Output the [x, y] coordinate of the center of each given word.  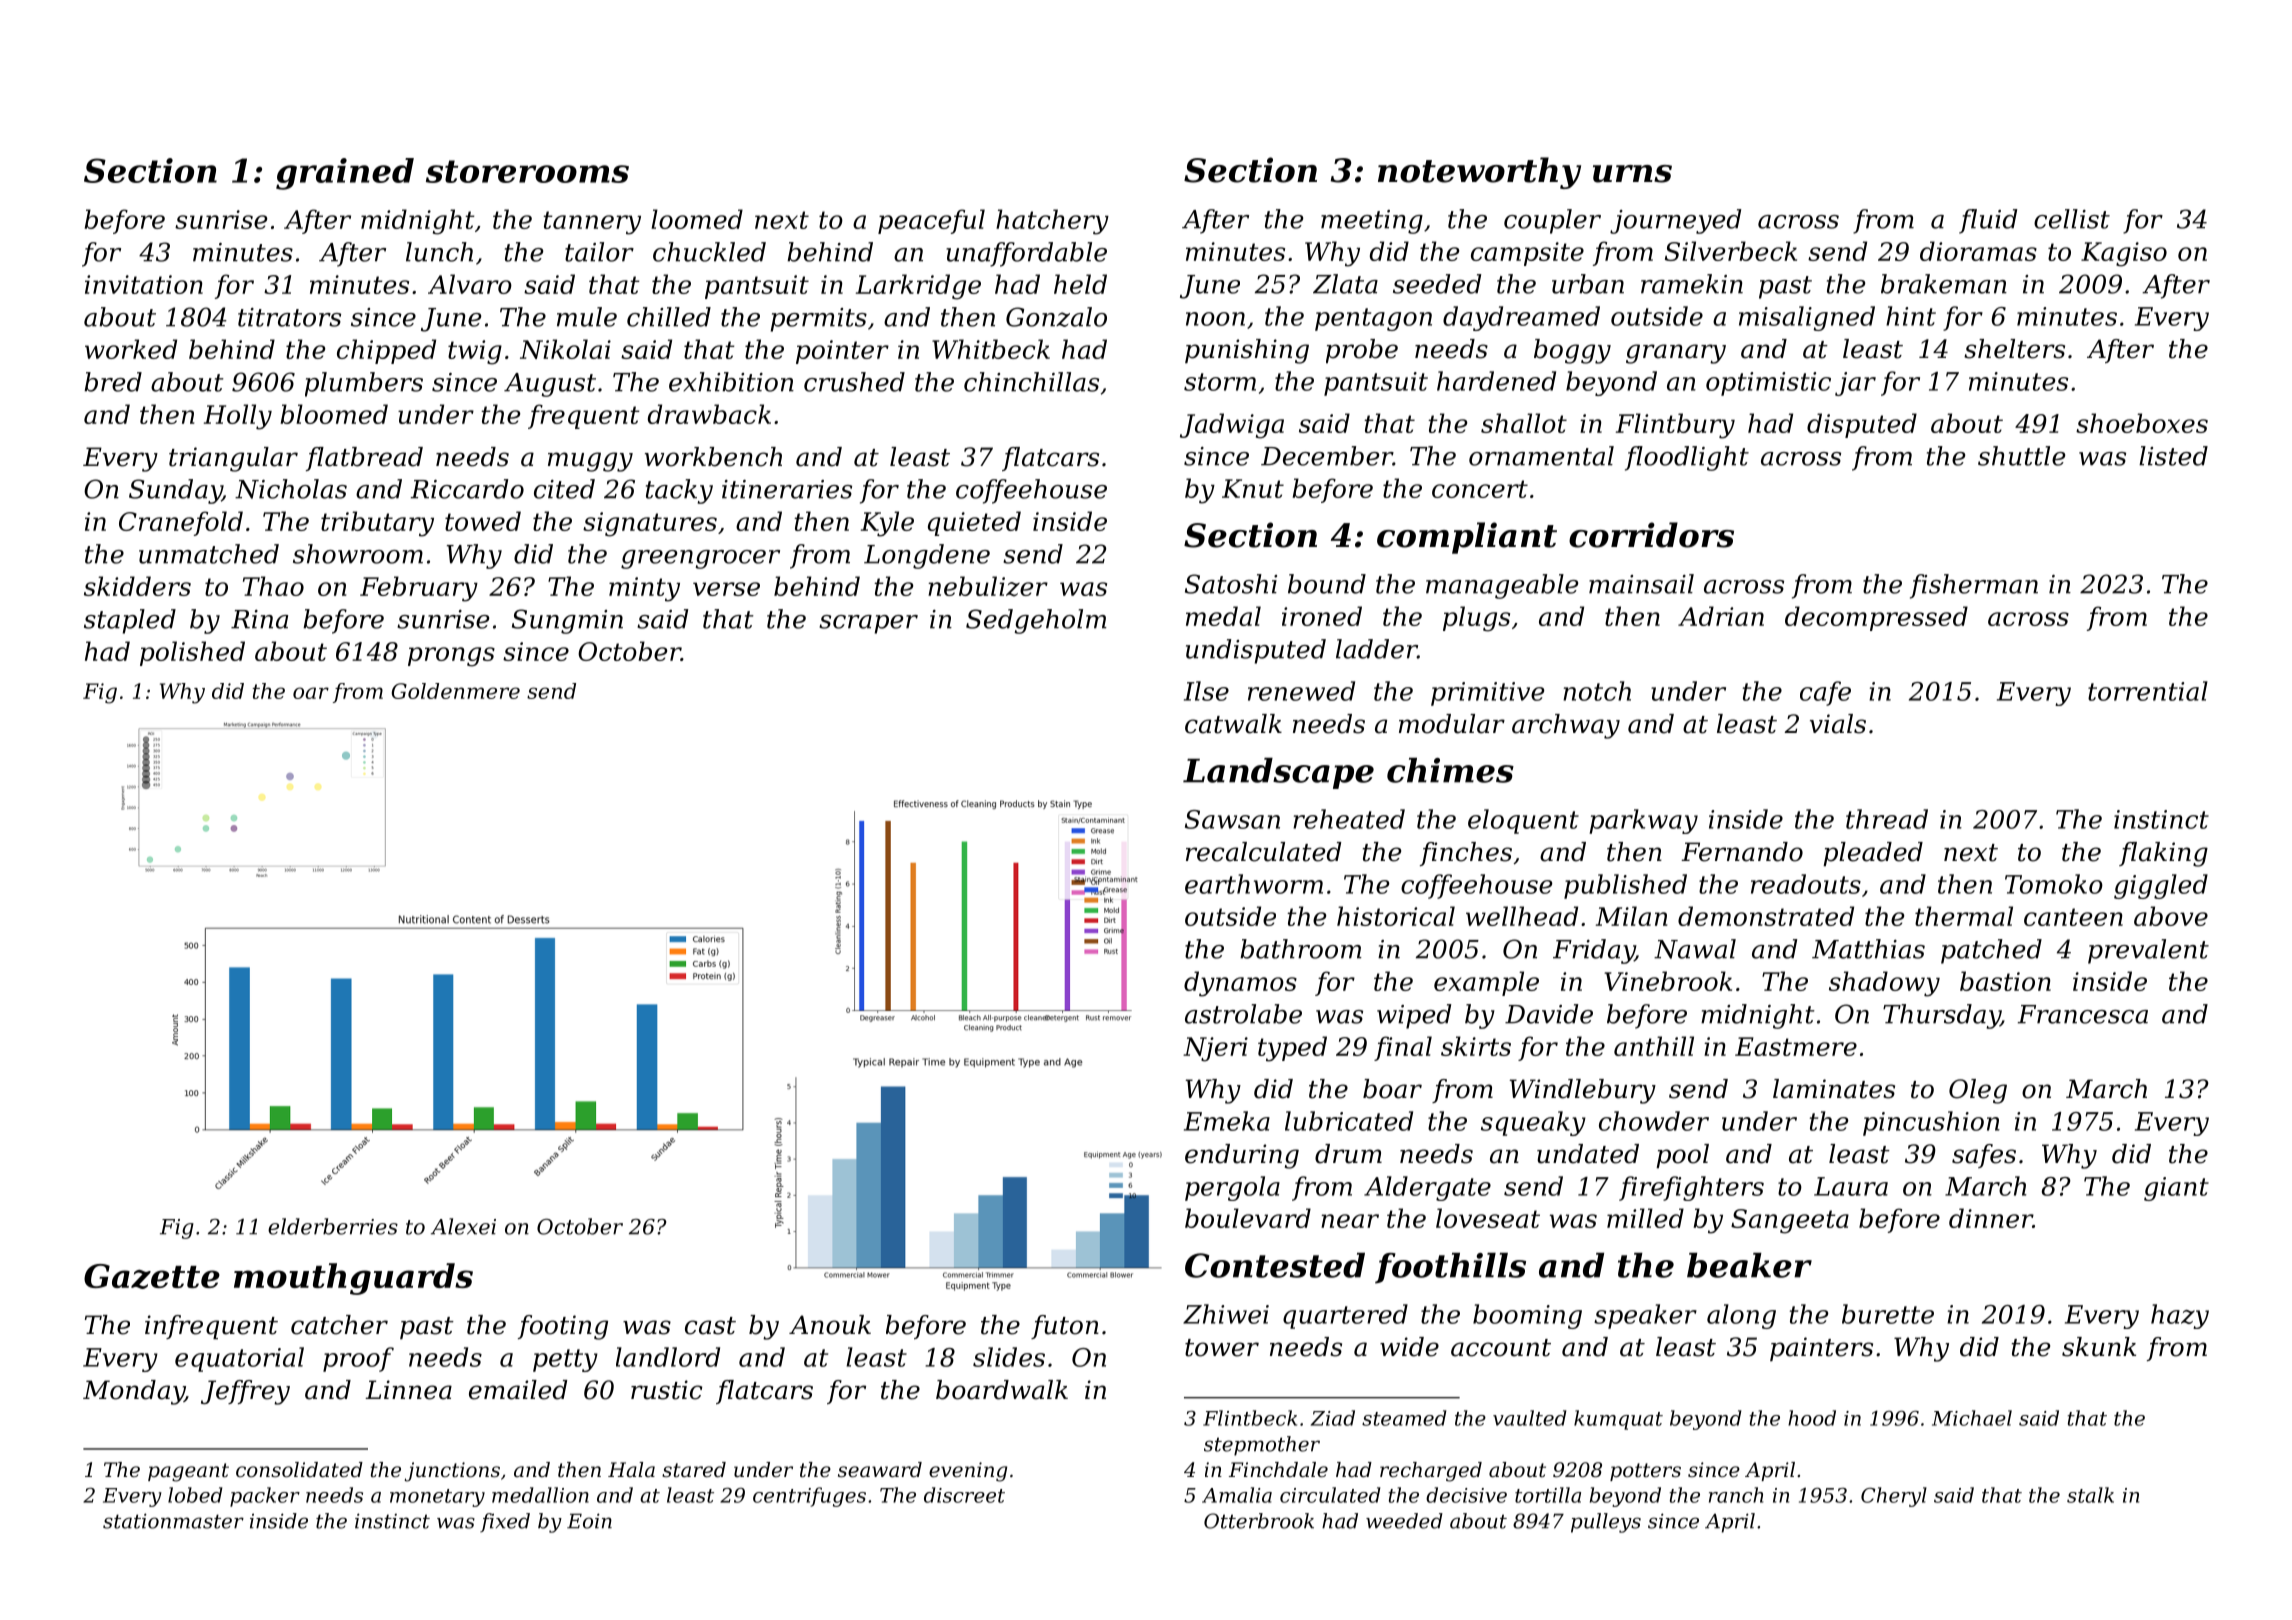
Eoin [589, 1521]
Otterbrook [1259, 1521]
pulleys [1606, 1523]
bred [113, 382]
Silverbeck [1731, 251]
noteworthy [1479, 173]
